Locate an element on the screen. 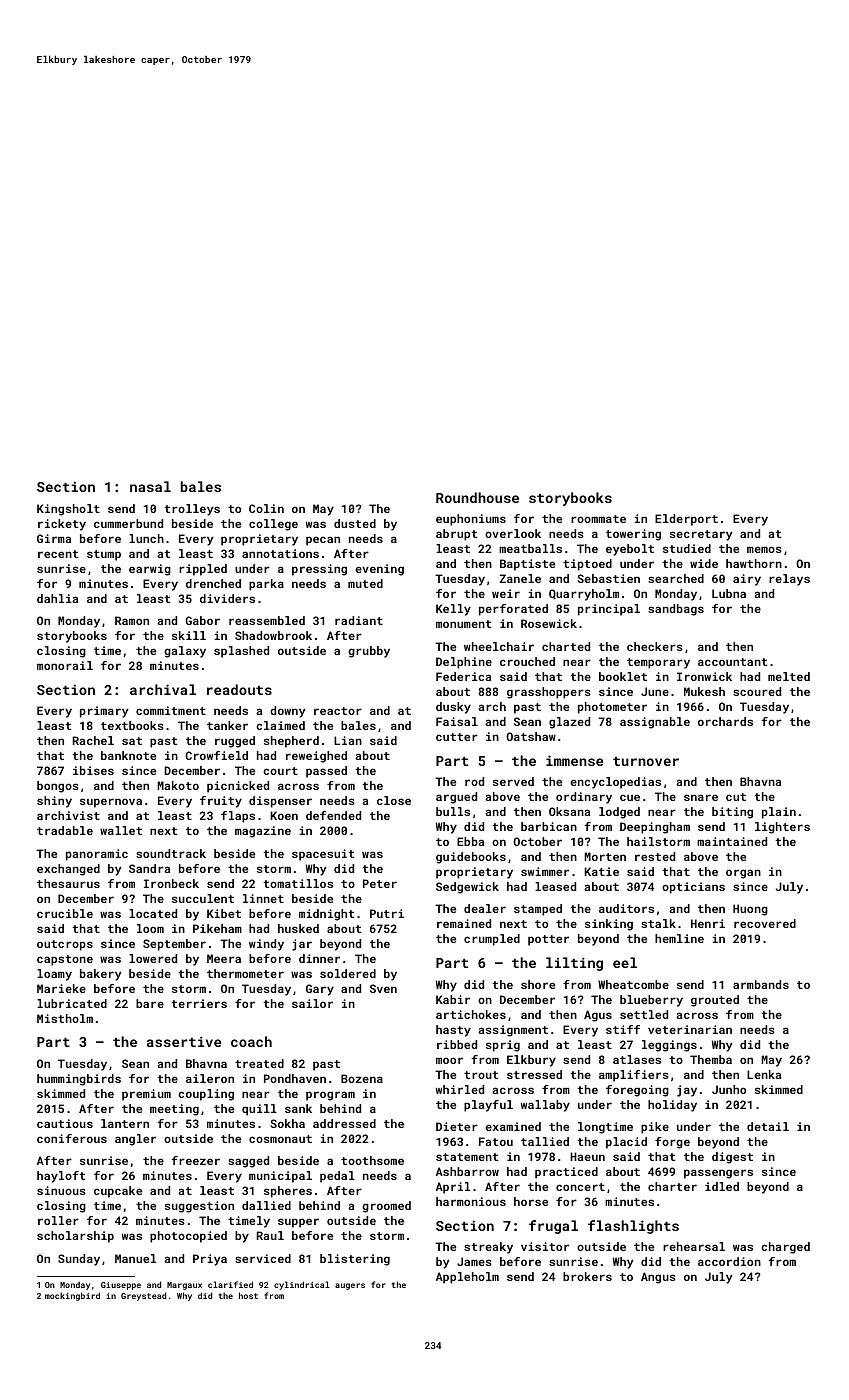 Image resolution: width=849 pixels, height=1400 pixels. splashed is located at coordinates (241, 652).
